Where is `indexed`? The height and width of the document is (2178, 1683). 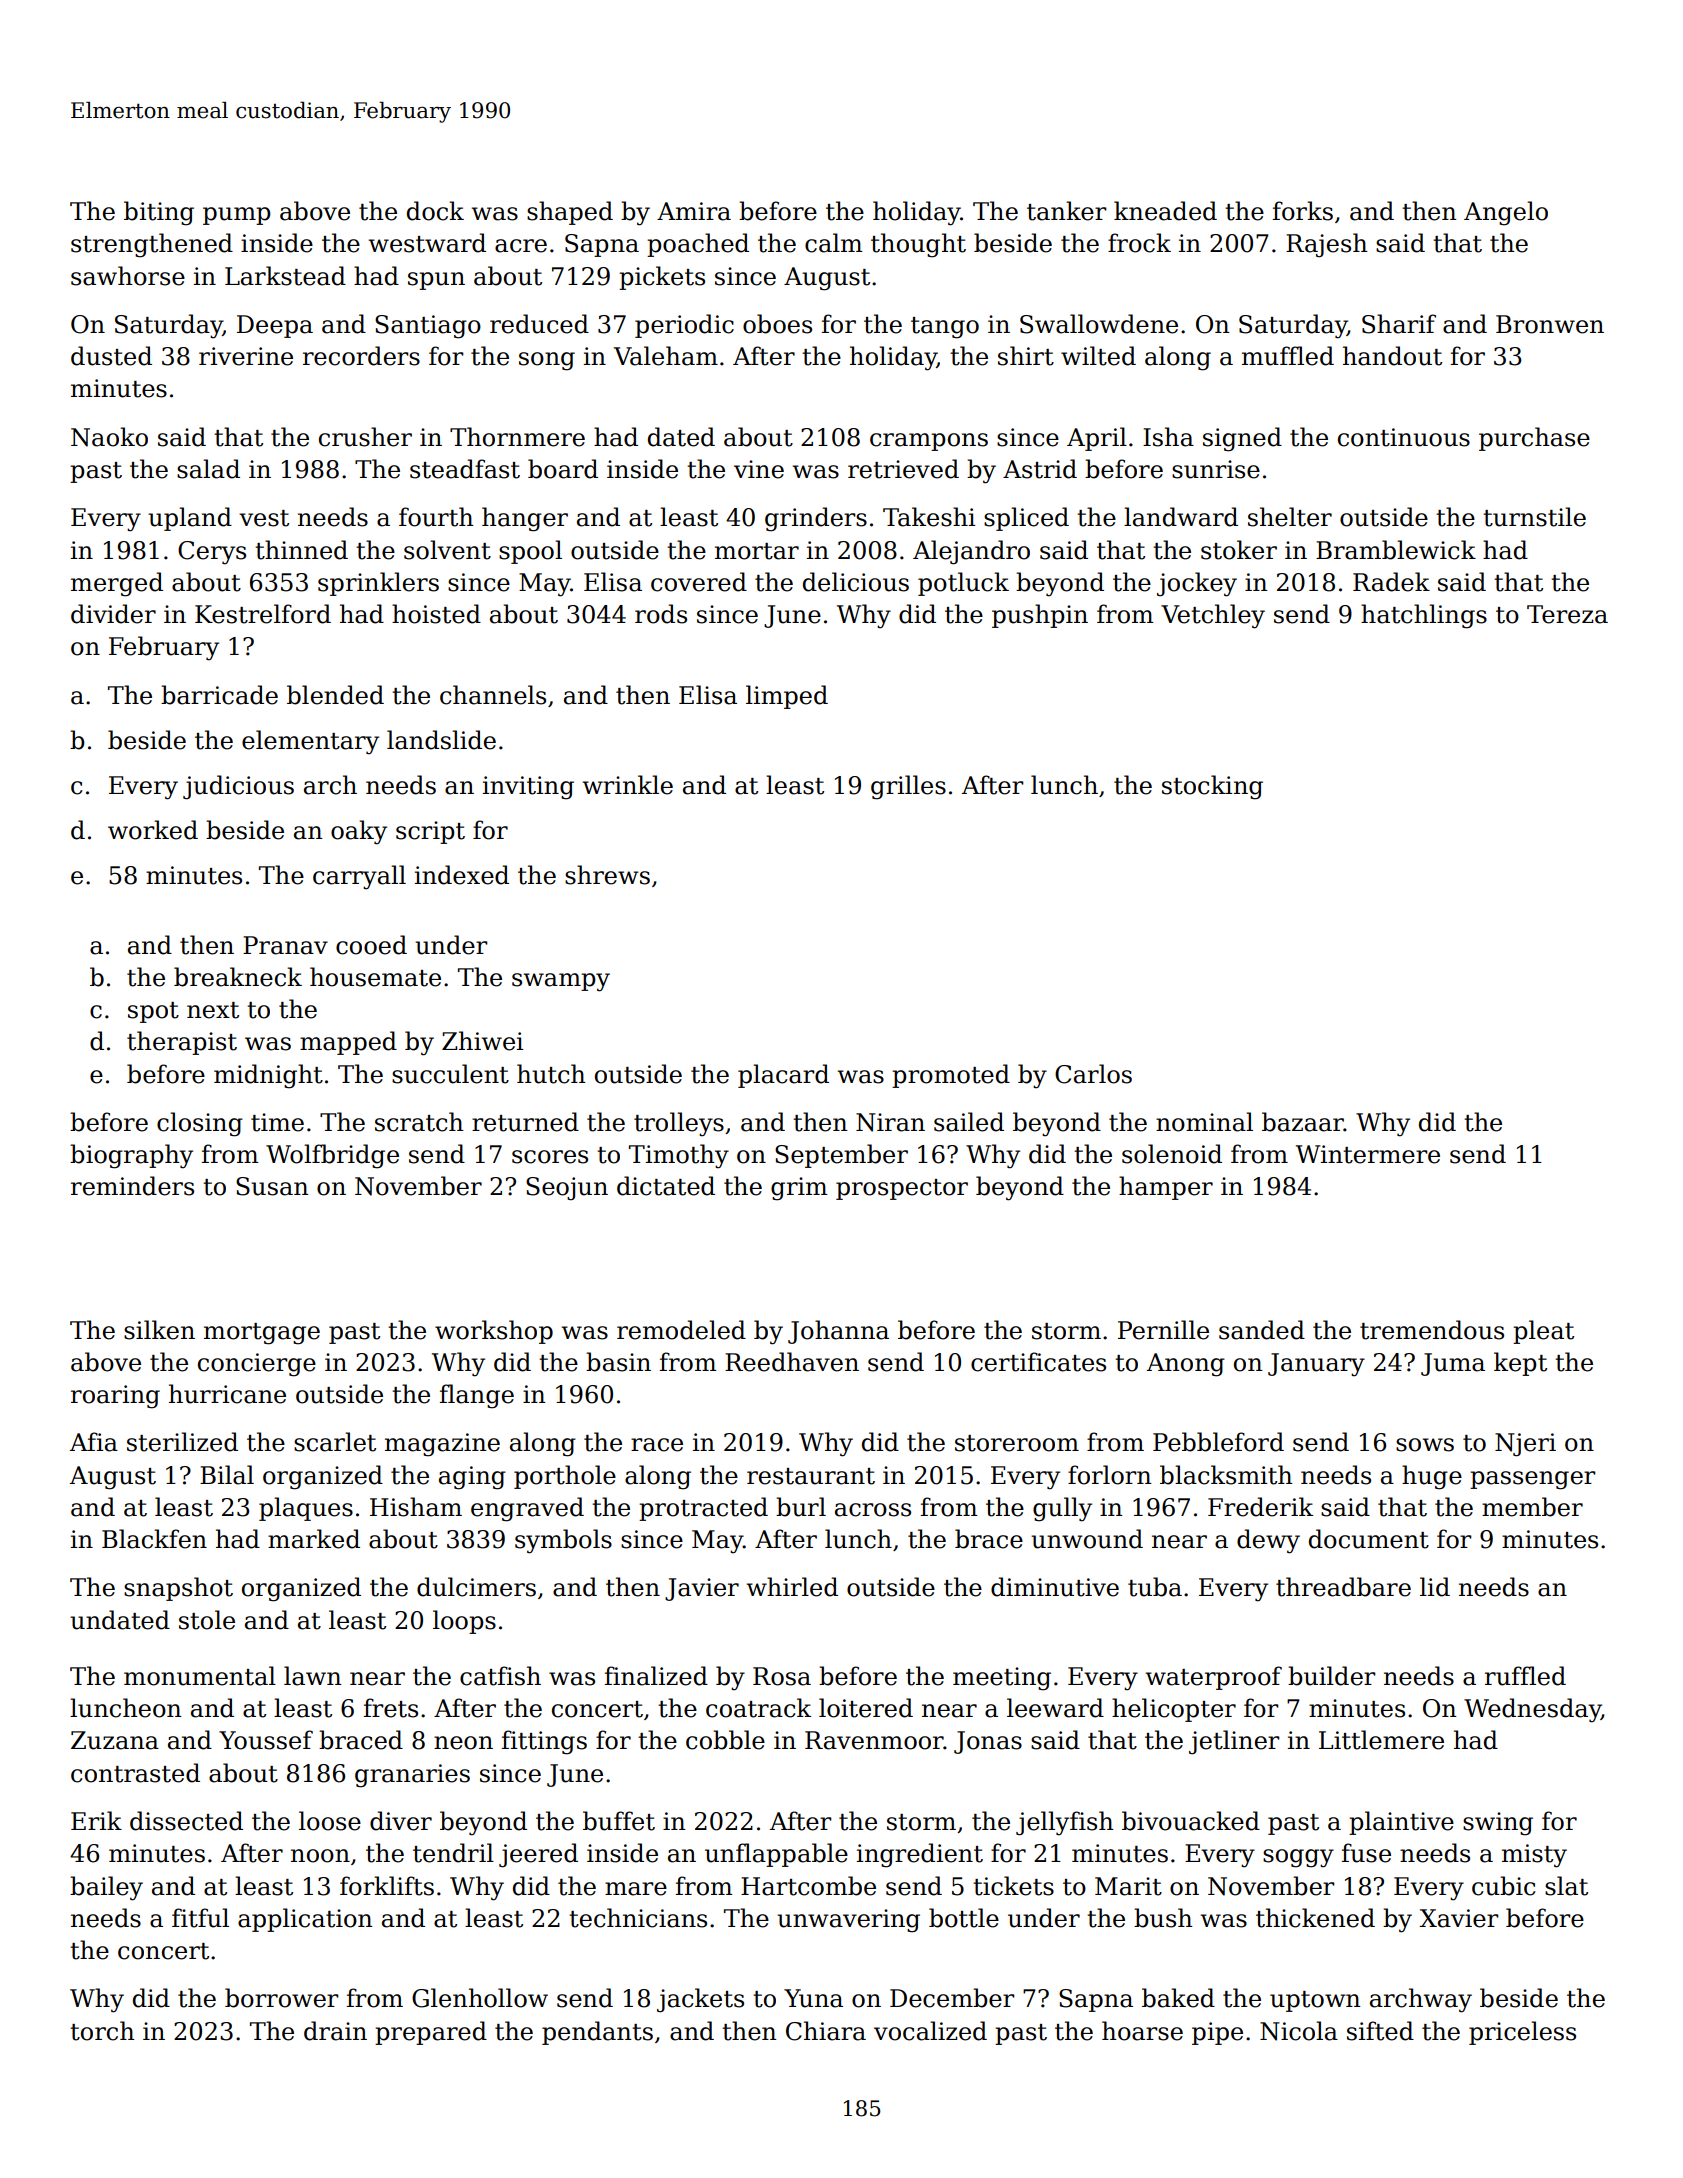
indexed is located at coordinates (462, 875).
